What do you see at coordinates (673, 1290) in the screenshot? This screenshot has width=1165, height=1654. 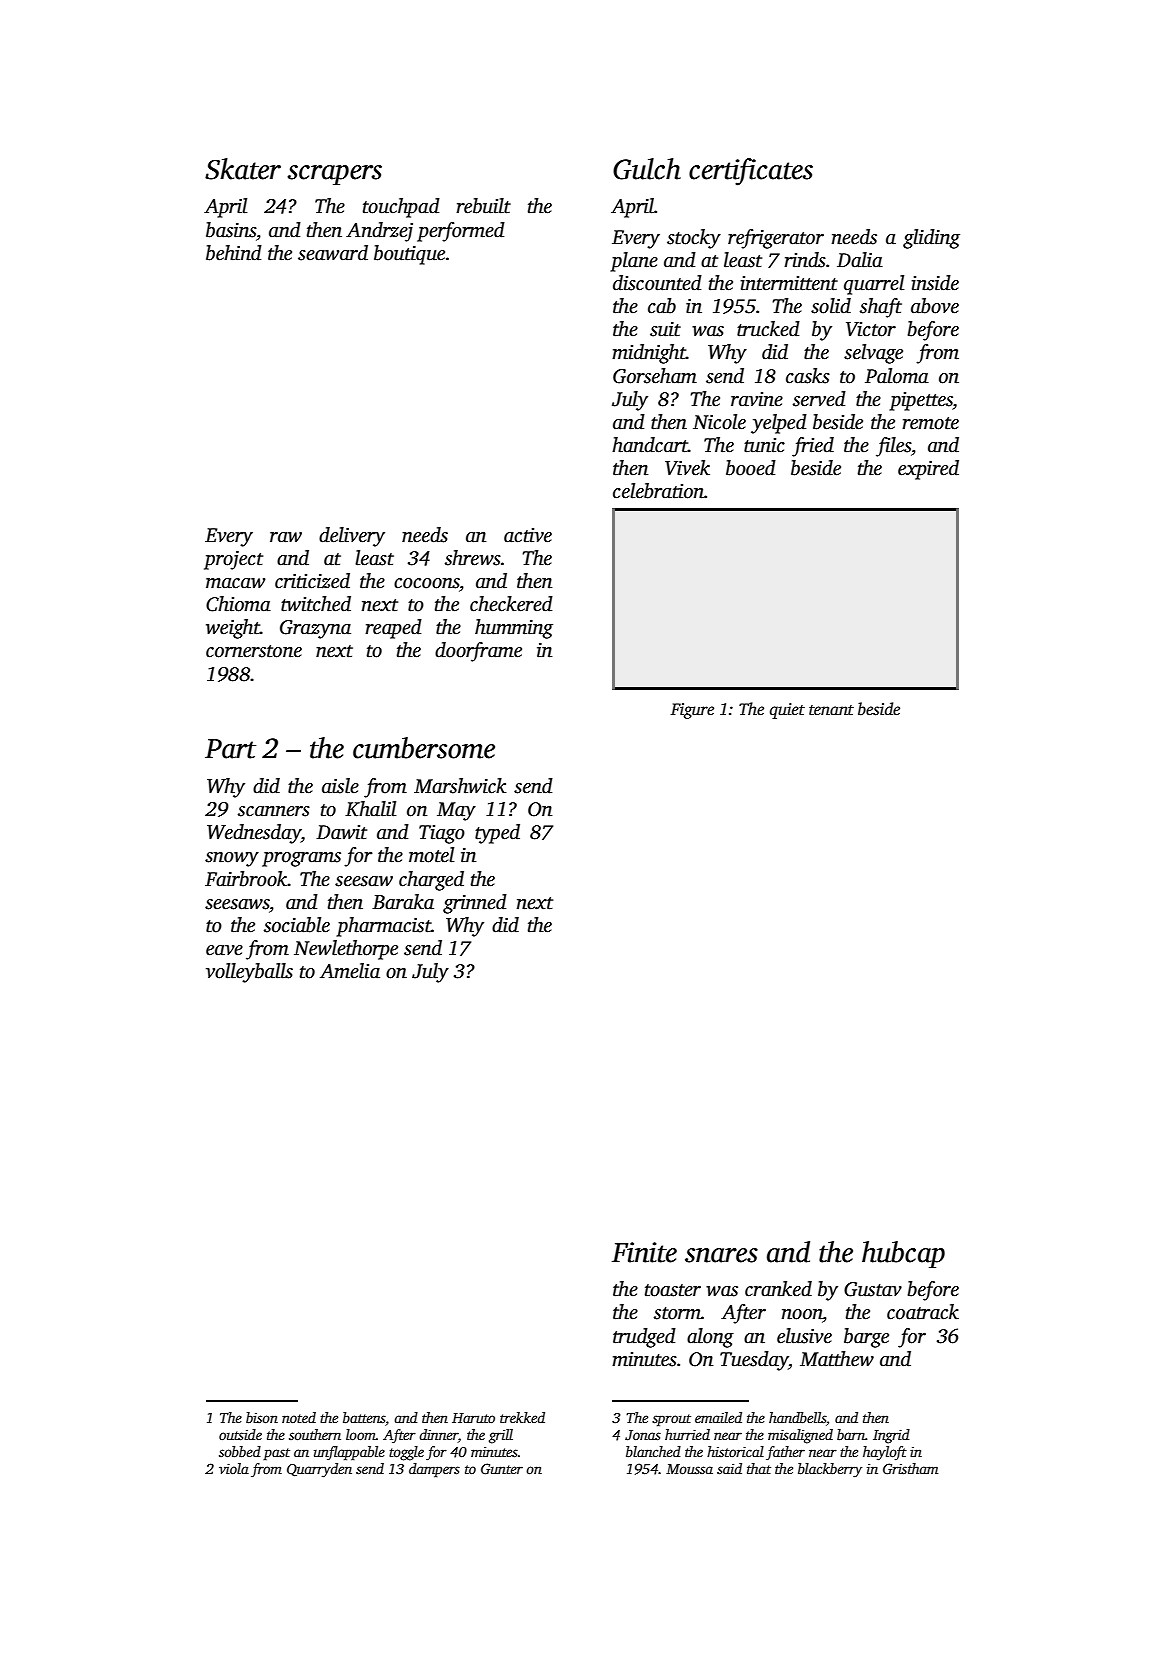 I see `toaster` at bounding box center [673, 1290].
